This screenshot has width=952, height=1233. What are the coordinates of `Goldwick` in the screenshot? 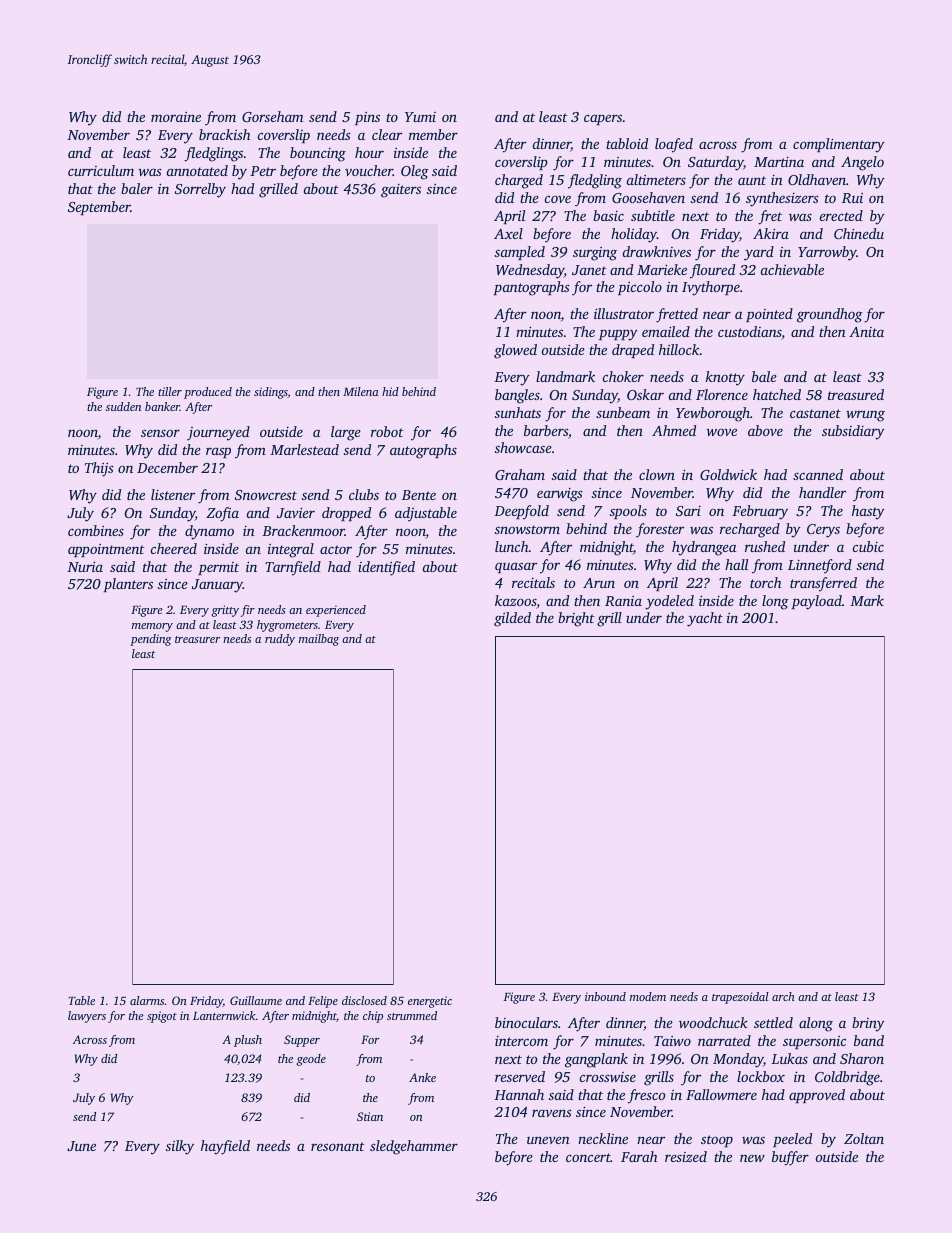 It's located at (728, 474).
